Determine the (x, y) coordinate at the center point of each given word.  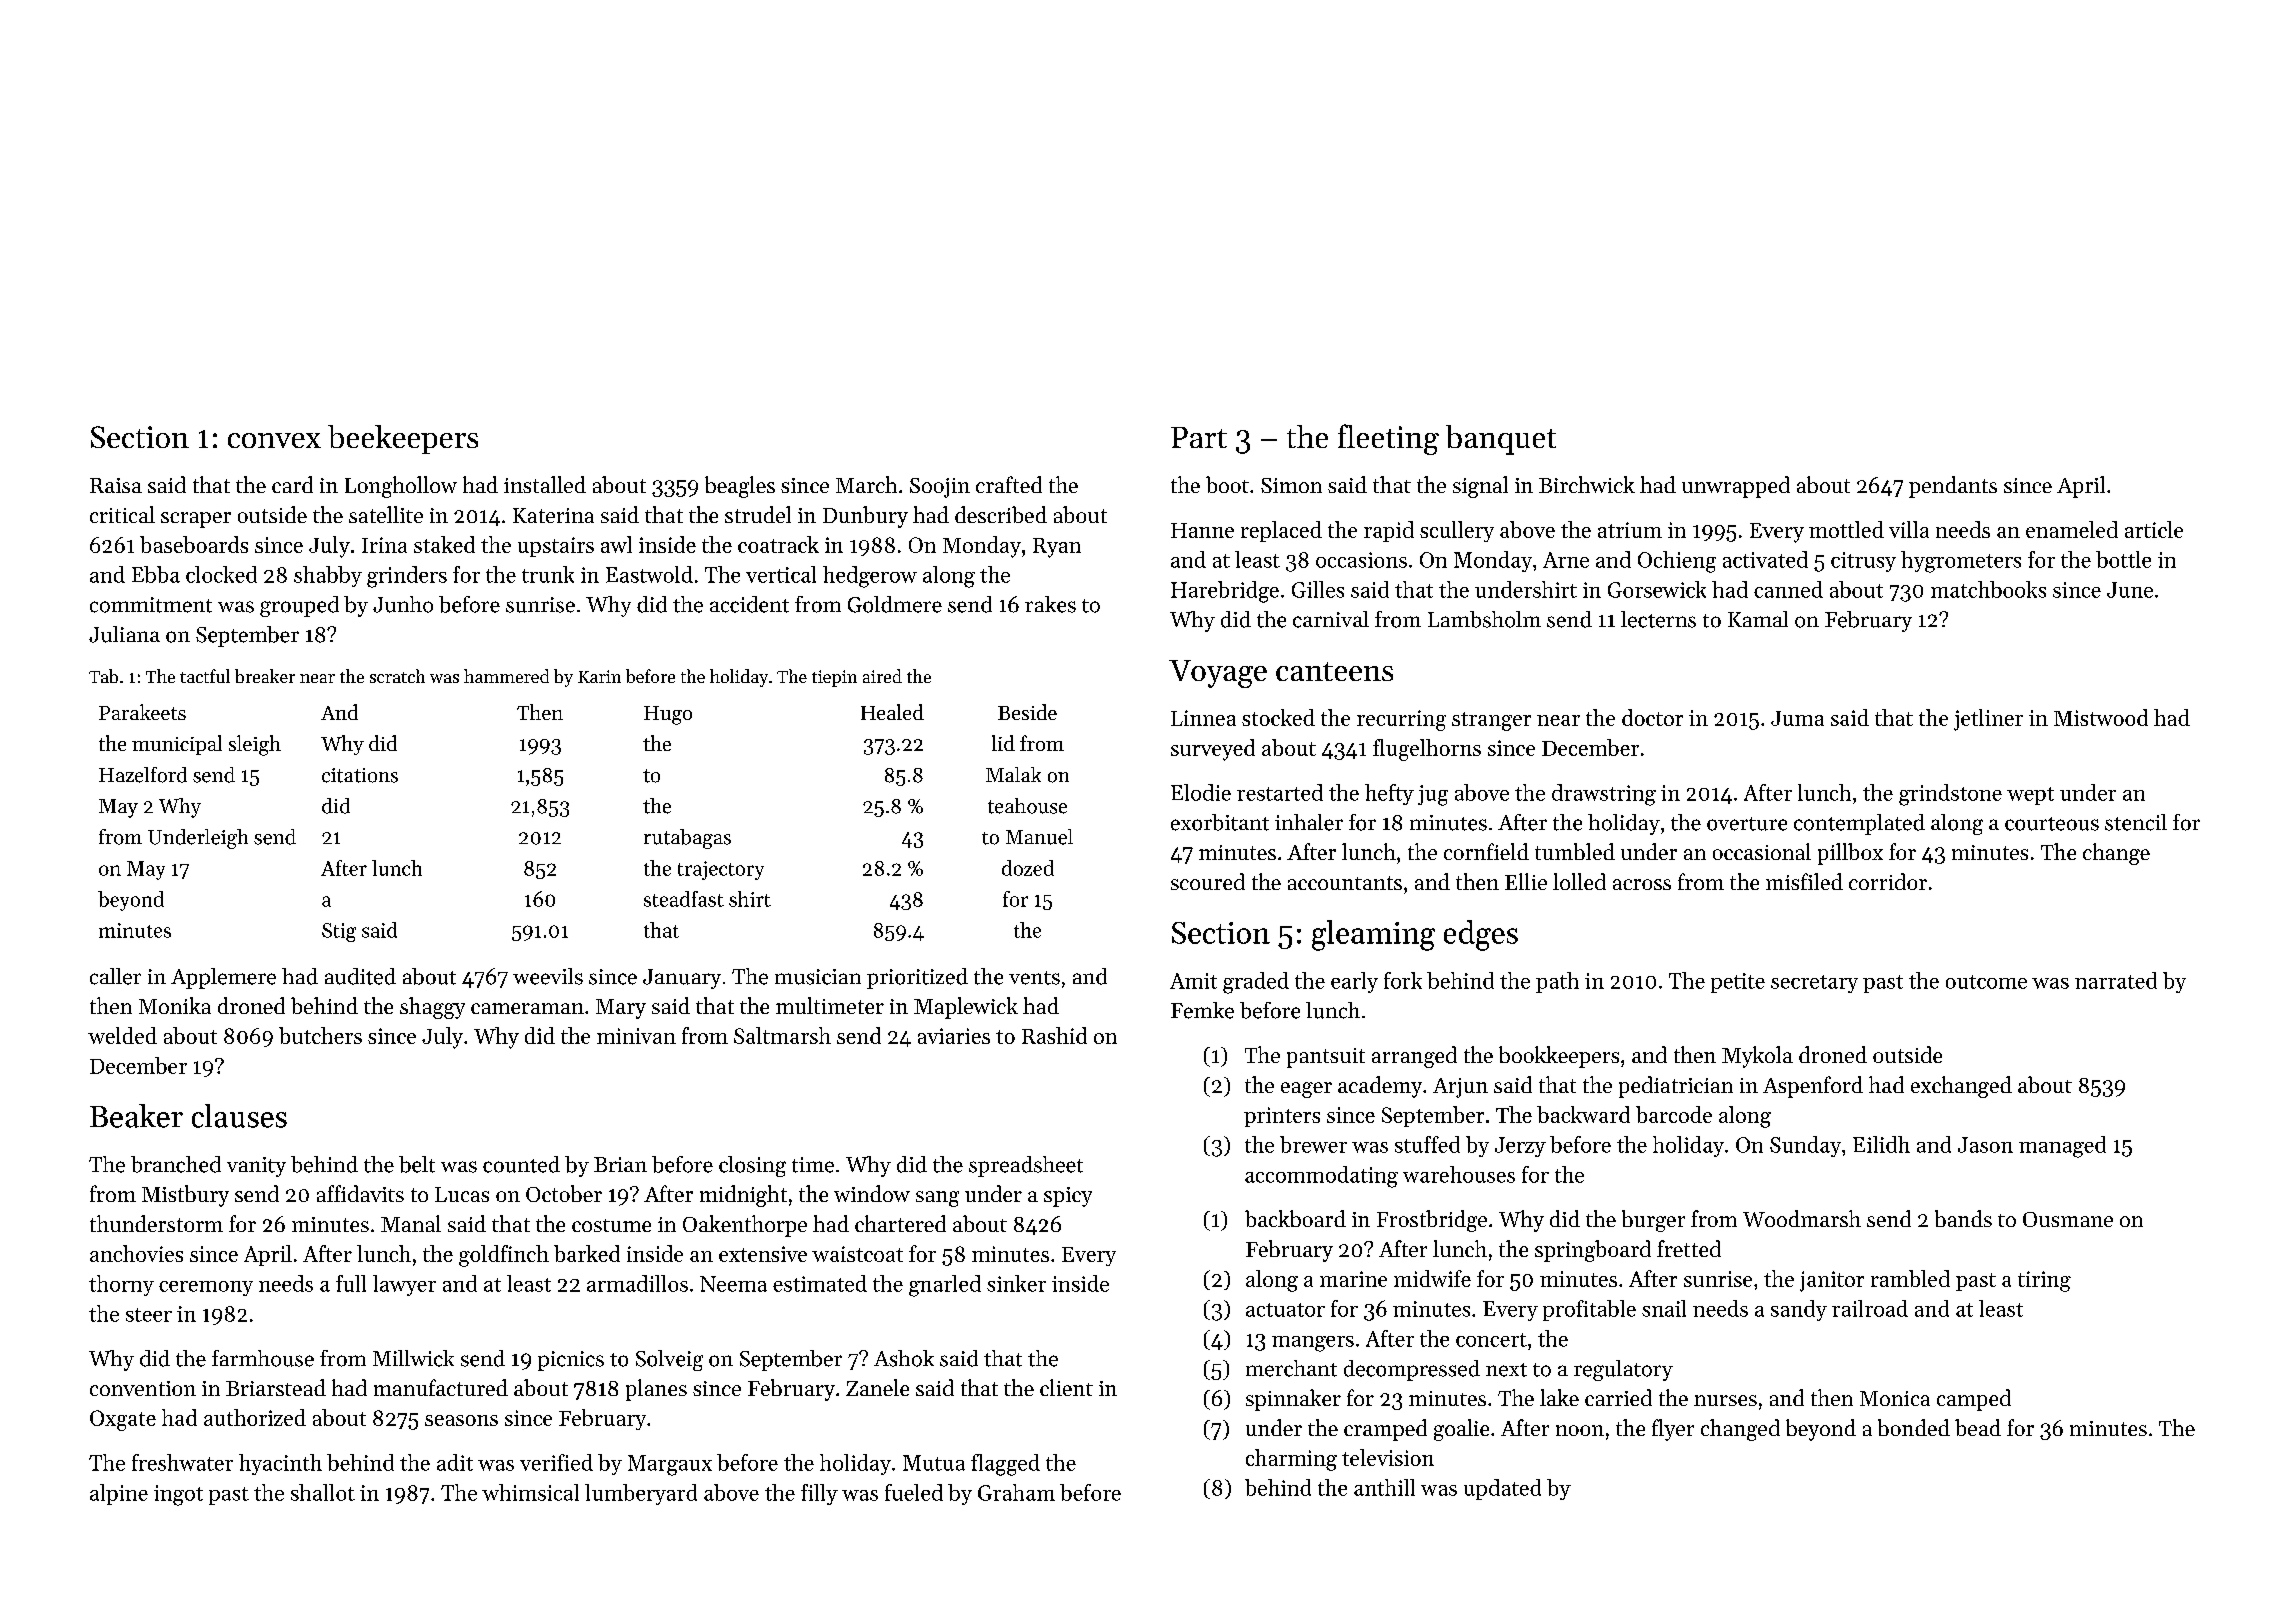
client (1066, 1387)
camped (1974, 1400)
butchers (320, 1035)
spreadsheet (1026, 1166)
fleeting (1388, 439)
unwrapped (1736, 487)
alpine (119, 1494)
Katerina (553, 515)
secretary (1814, 984)
